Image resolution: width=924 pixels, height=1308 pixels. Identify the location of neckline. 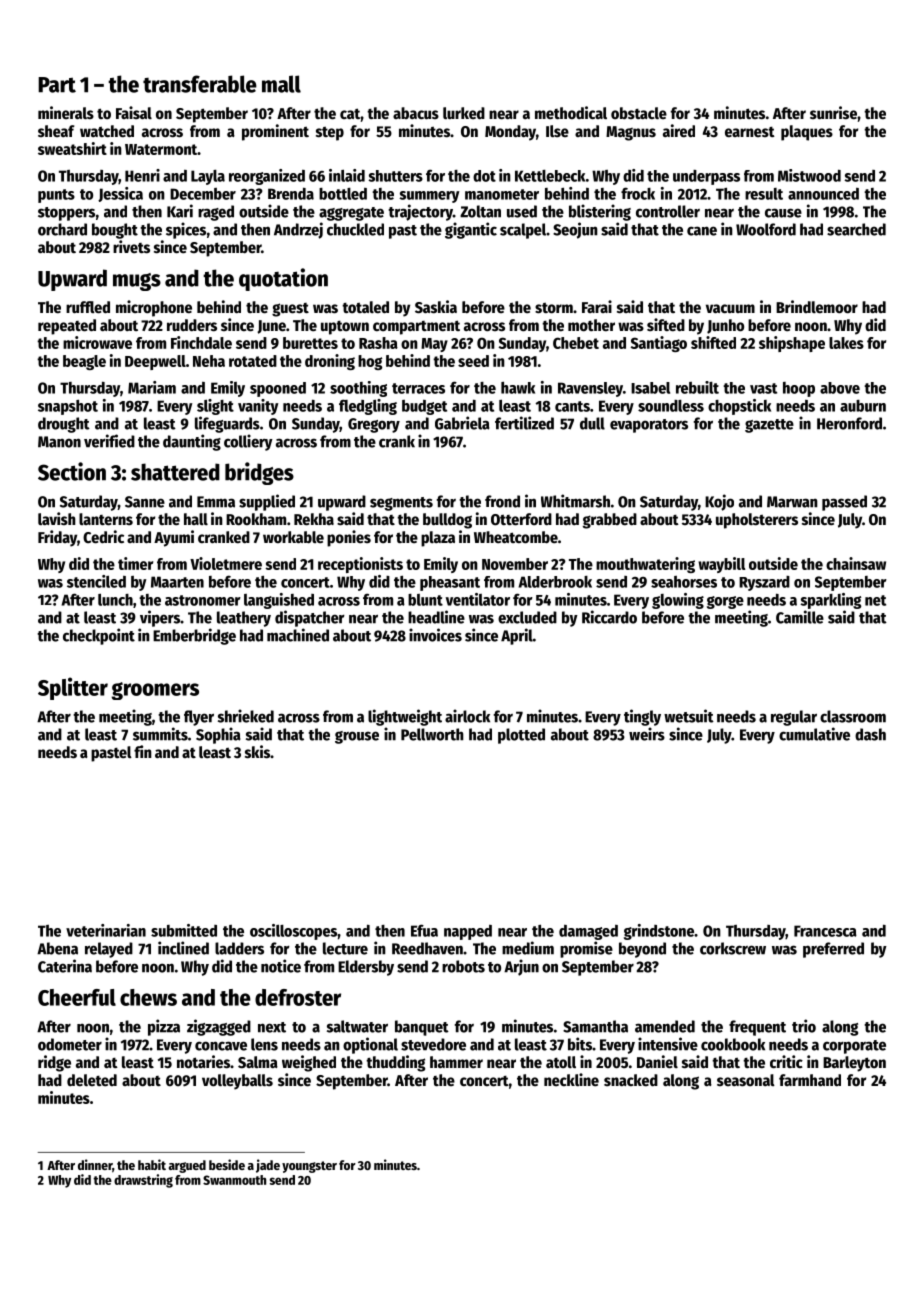
(571, 1080).
